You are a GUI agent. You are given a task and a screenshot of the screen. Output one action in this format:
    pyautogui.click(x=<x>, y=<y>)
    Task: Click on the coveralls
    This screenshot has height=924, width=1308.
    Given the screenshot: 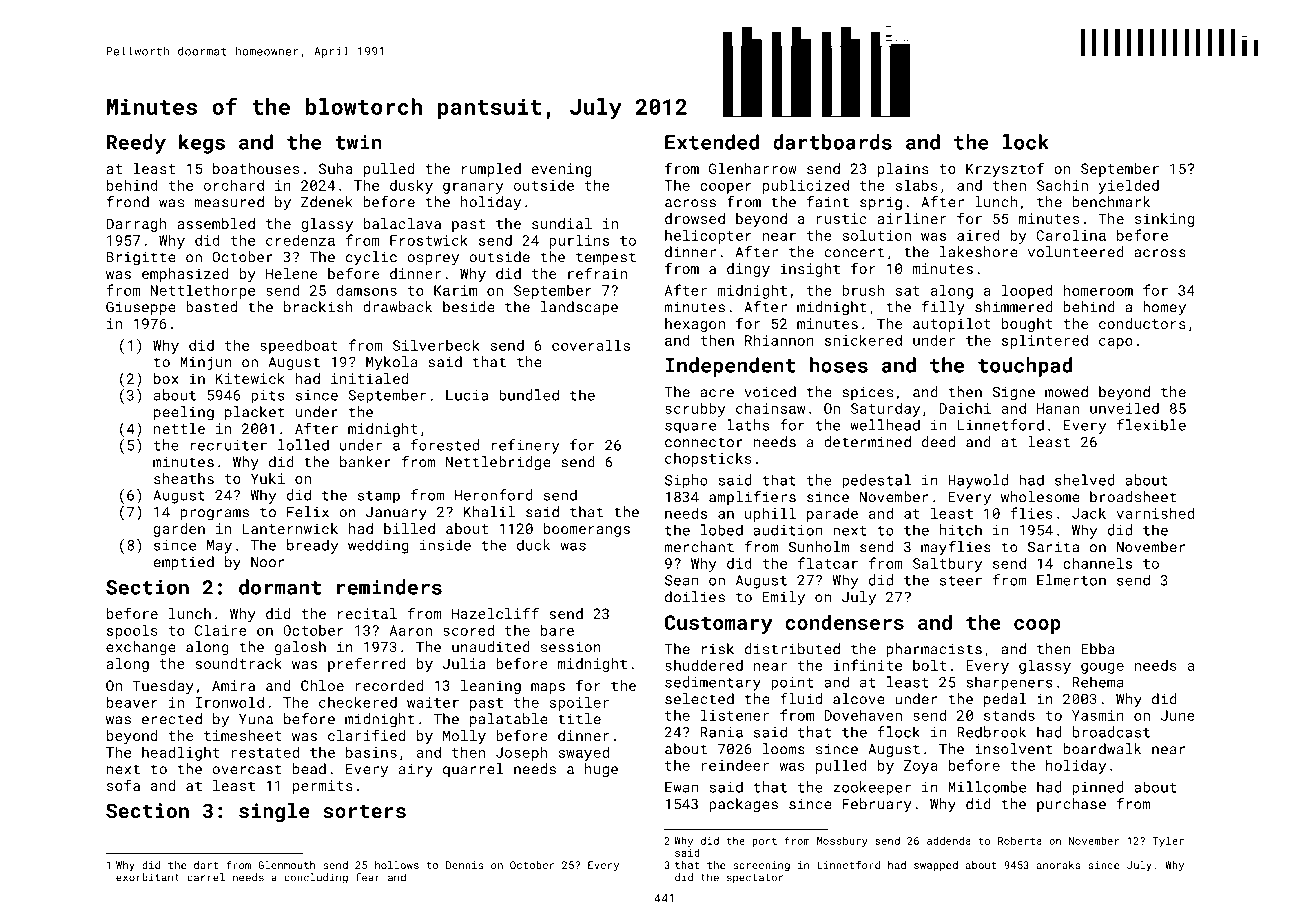 What is the action you would take?
    pyautogui.click(x=591, y=345)
